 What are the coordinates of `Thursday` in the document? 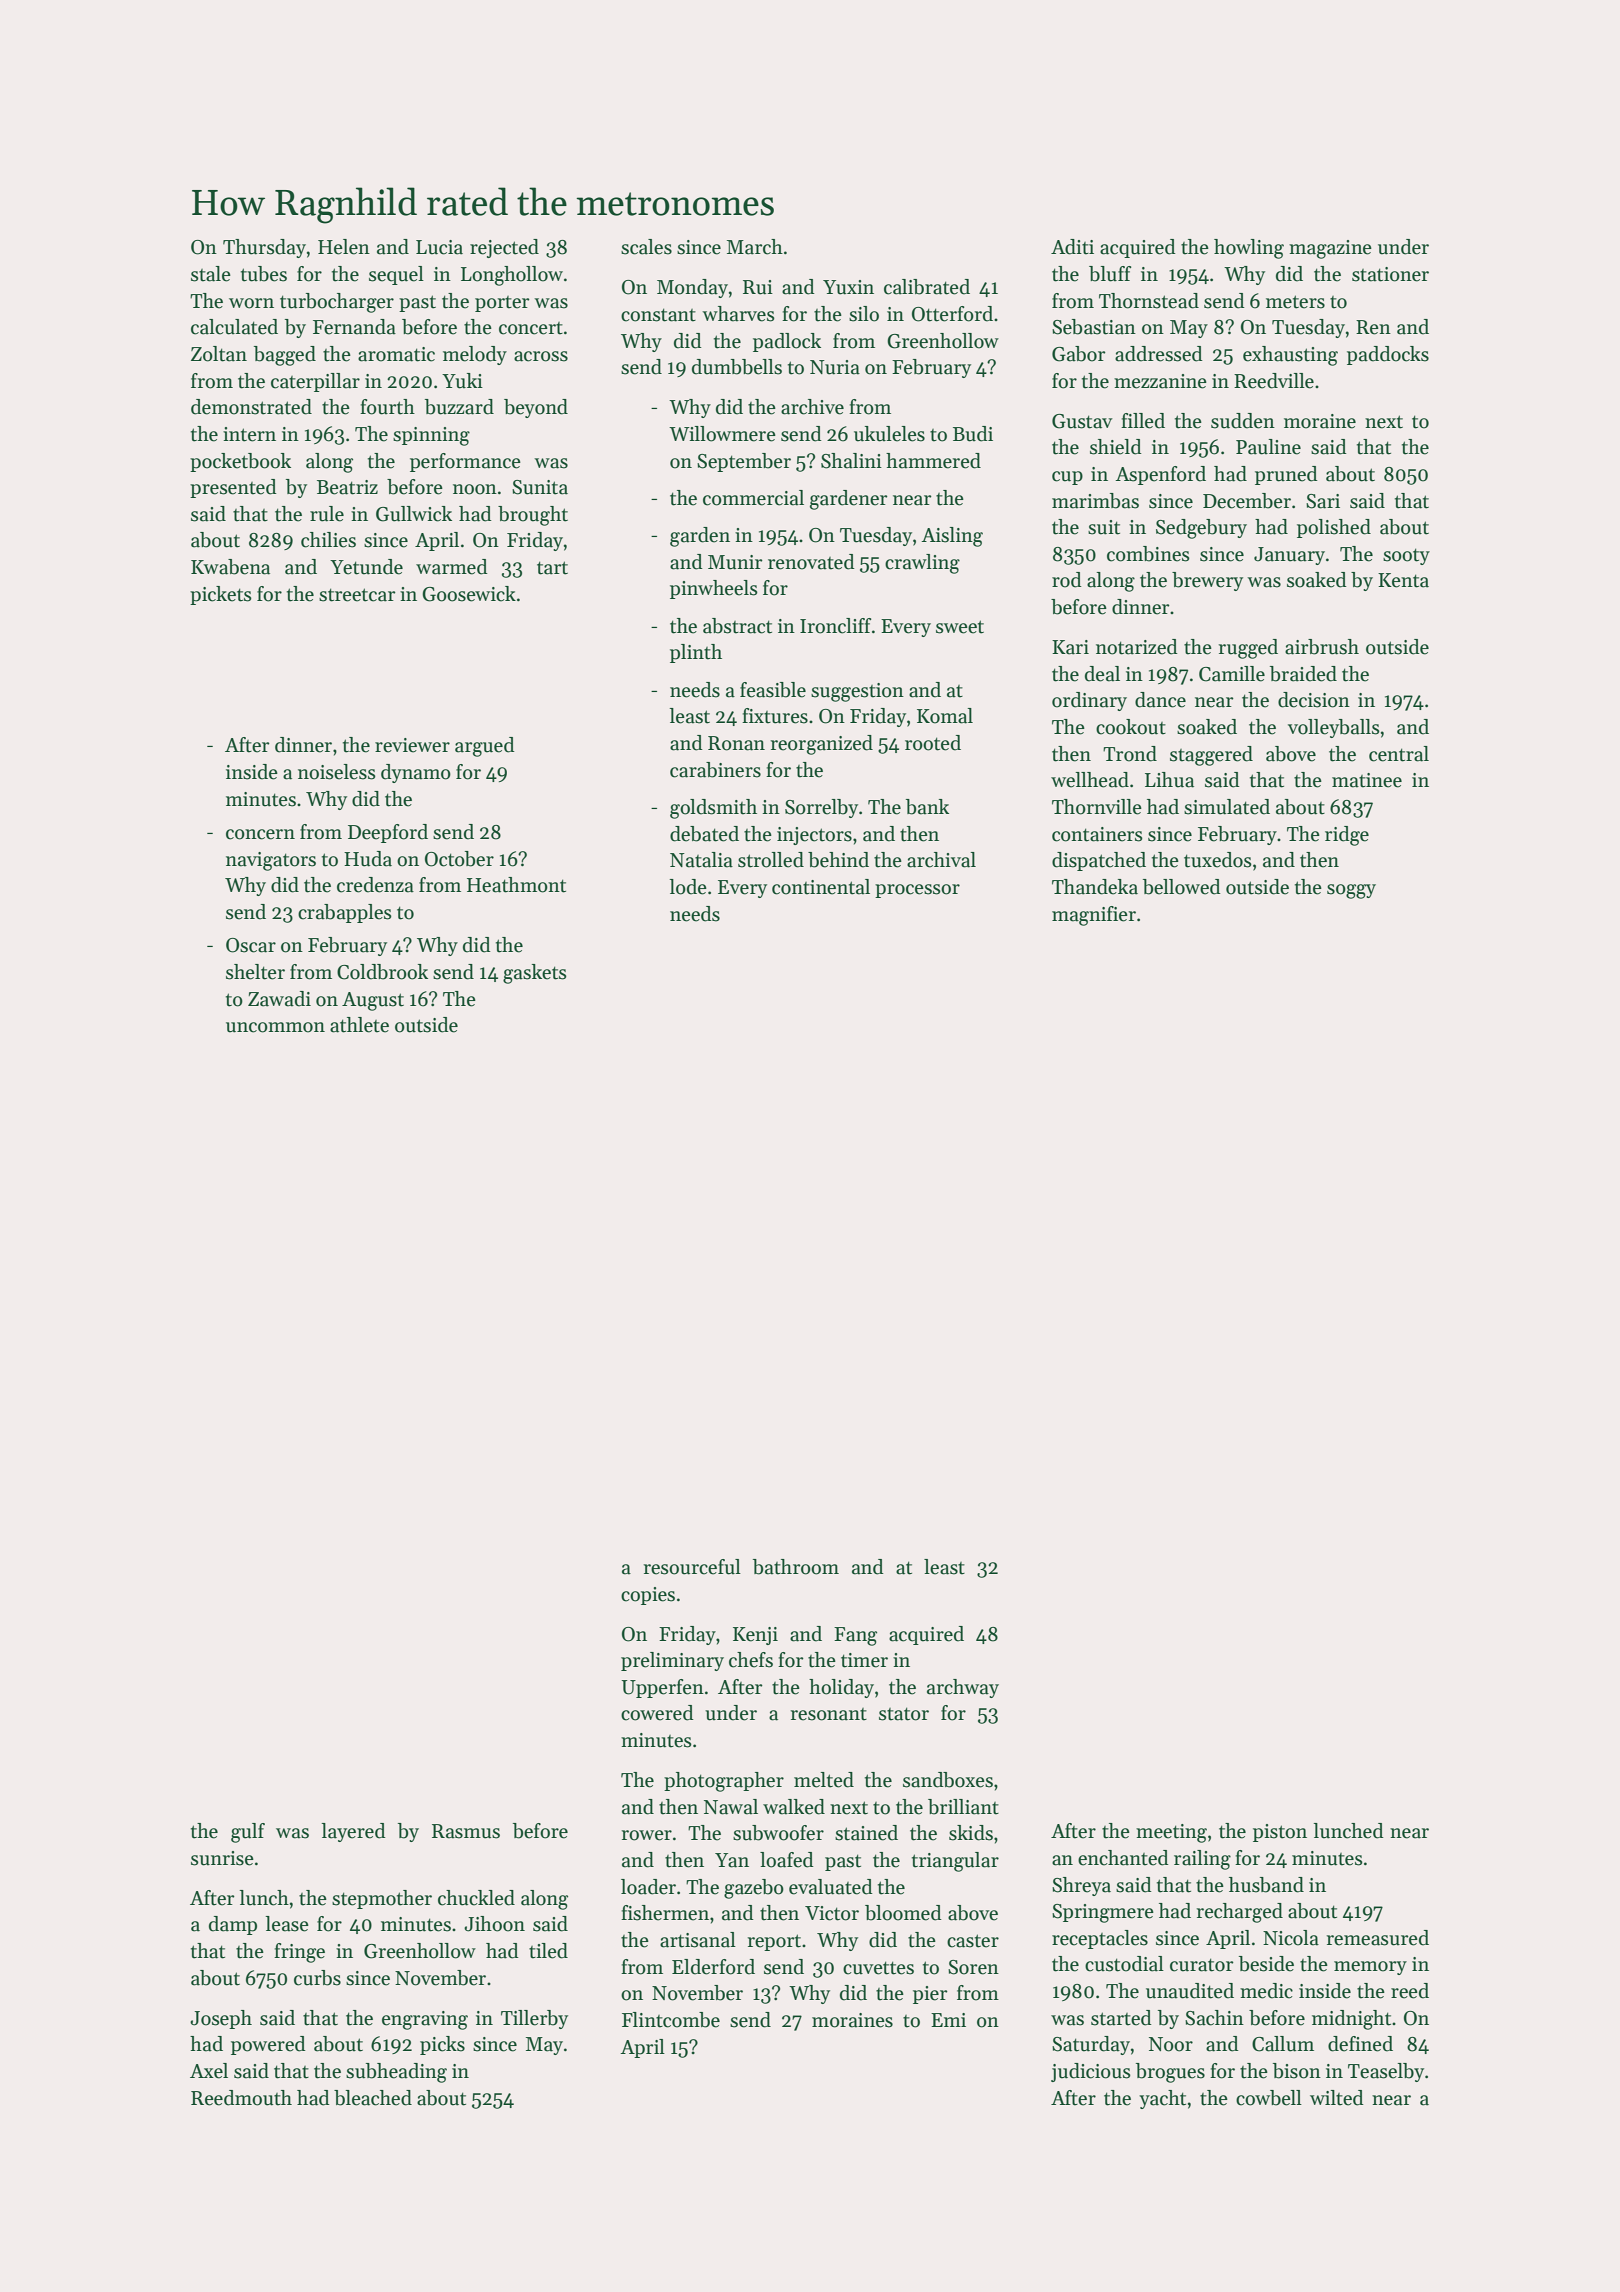 It's located at (264, 248).
